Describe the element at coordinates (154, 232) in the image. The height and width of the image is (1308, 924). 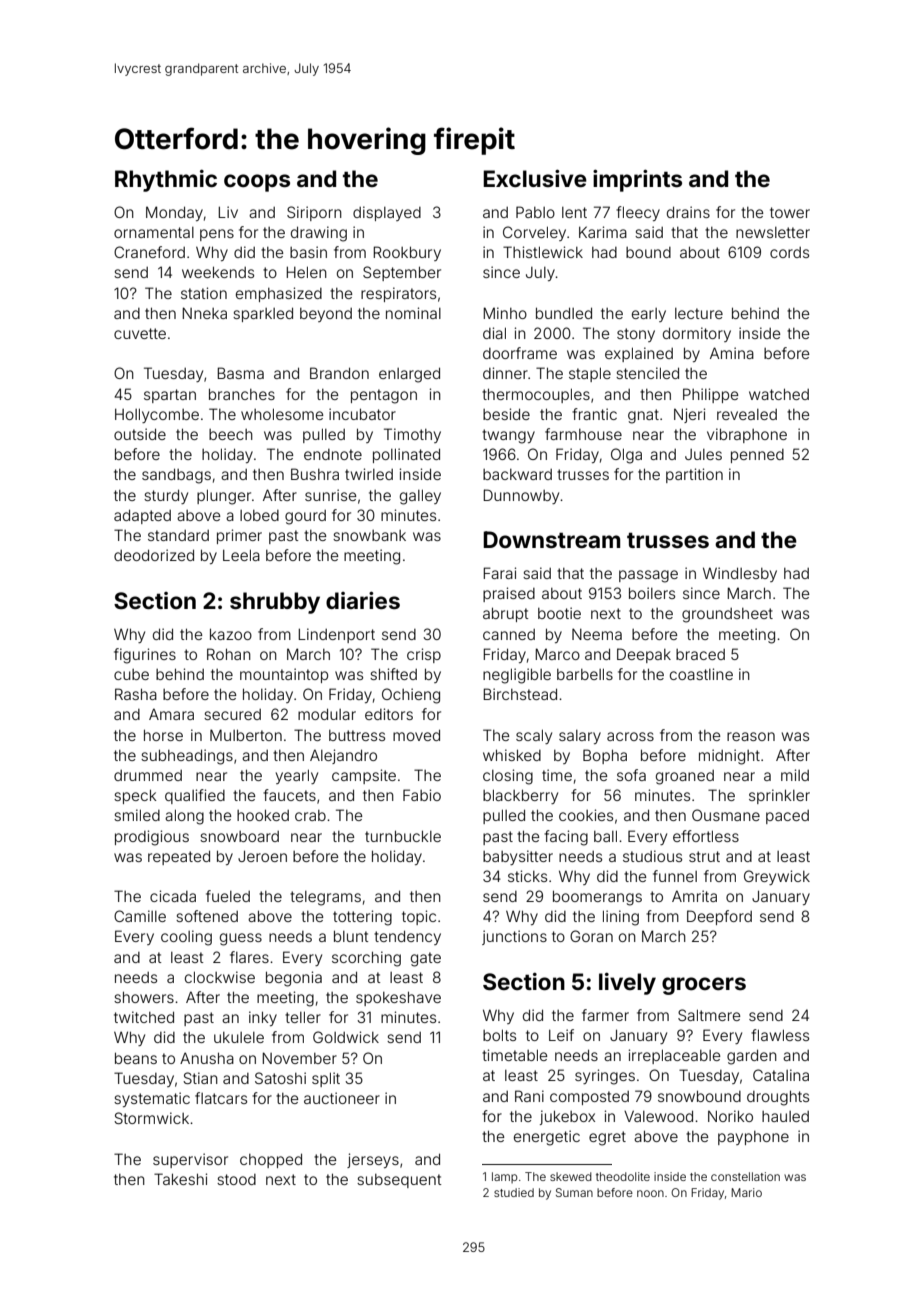
I see `ornamental` at that location.
